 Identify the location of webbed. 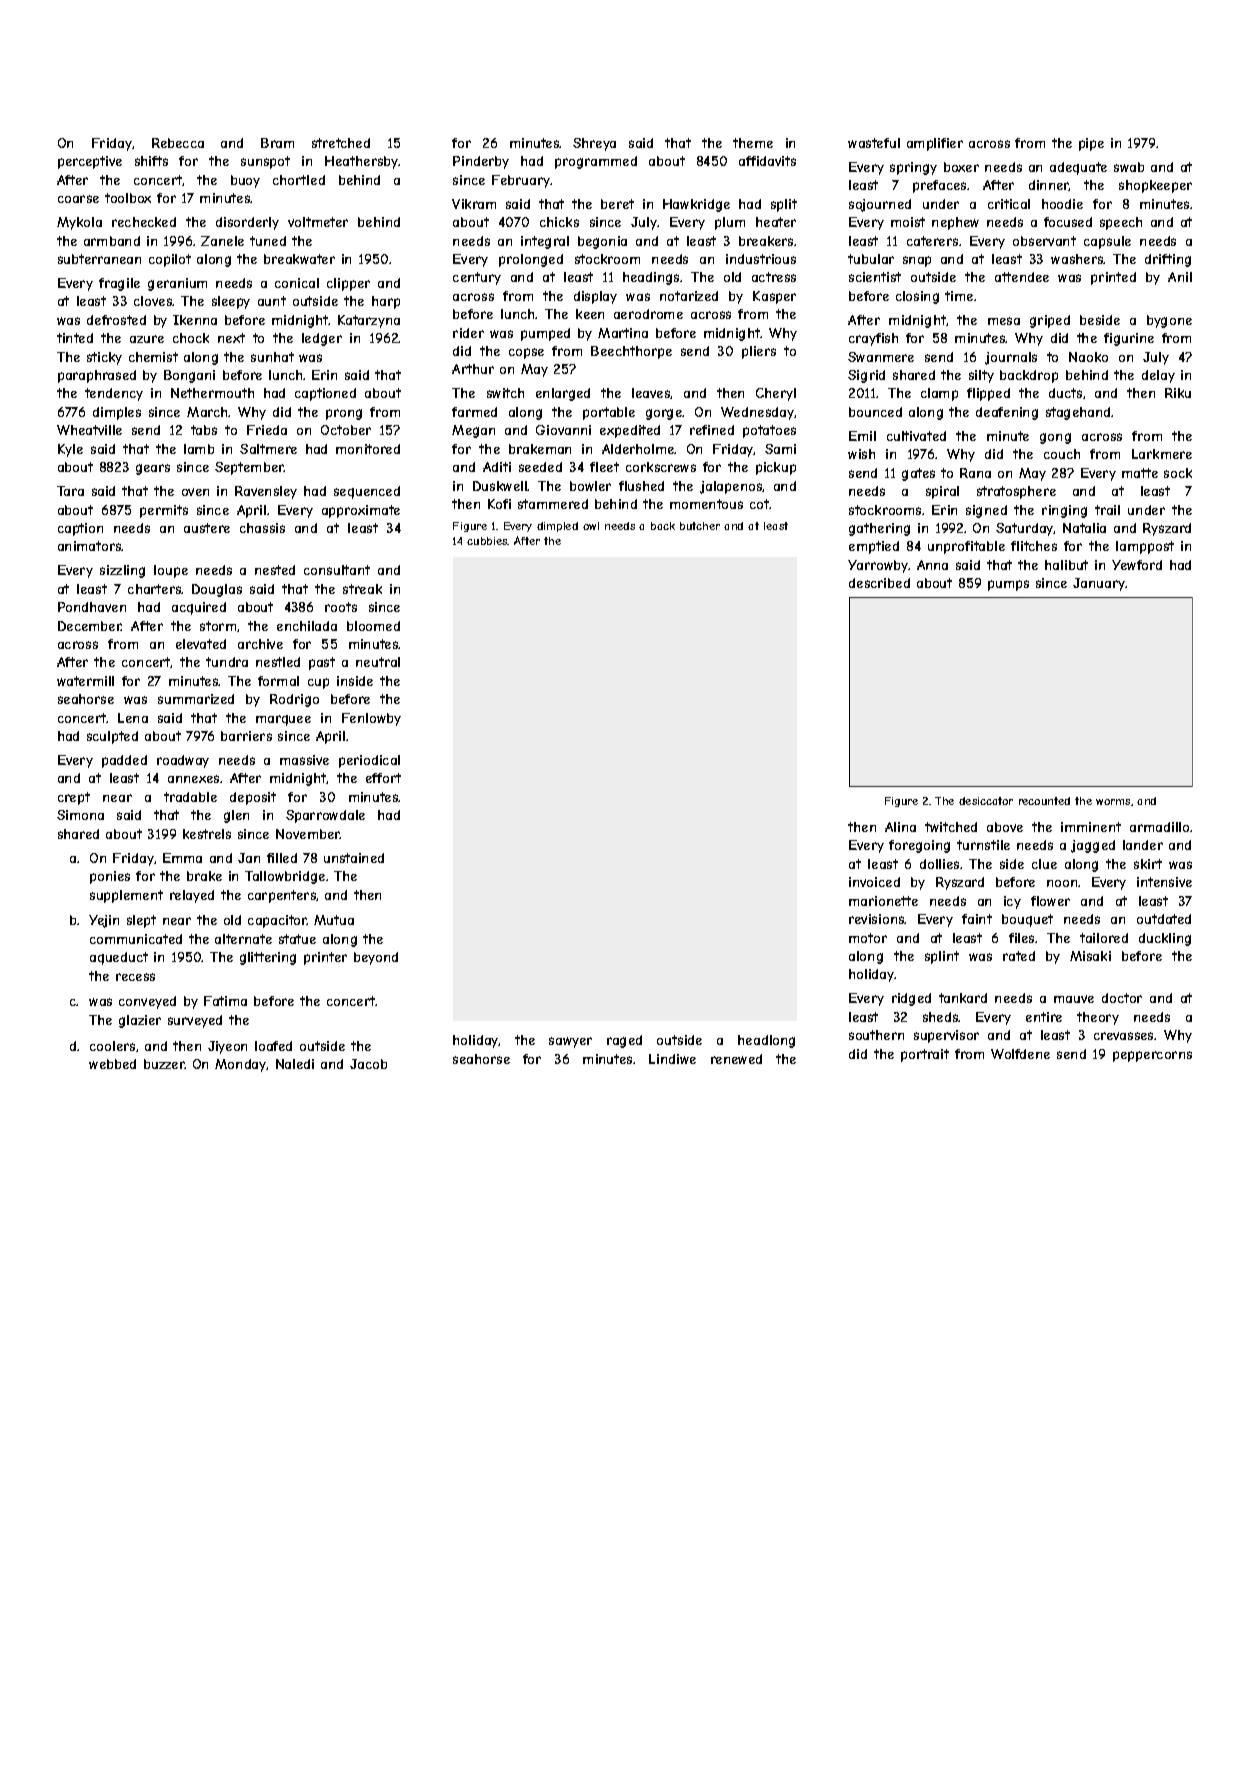
(112, 1064).
